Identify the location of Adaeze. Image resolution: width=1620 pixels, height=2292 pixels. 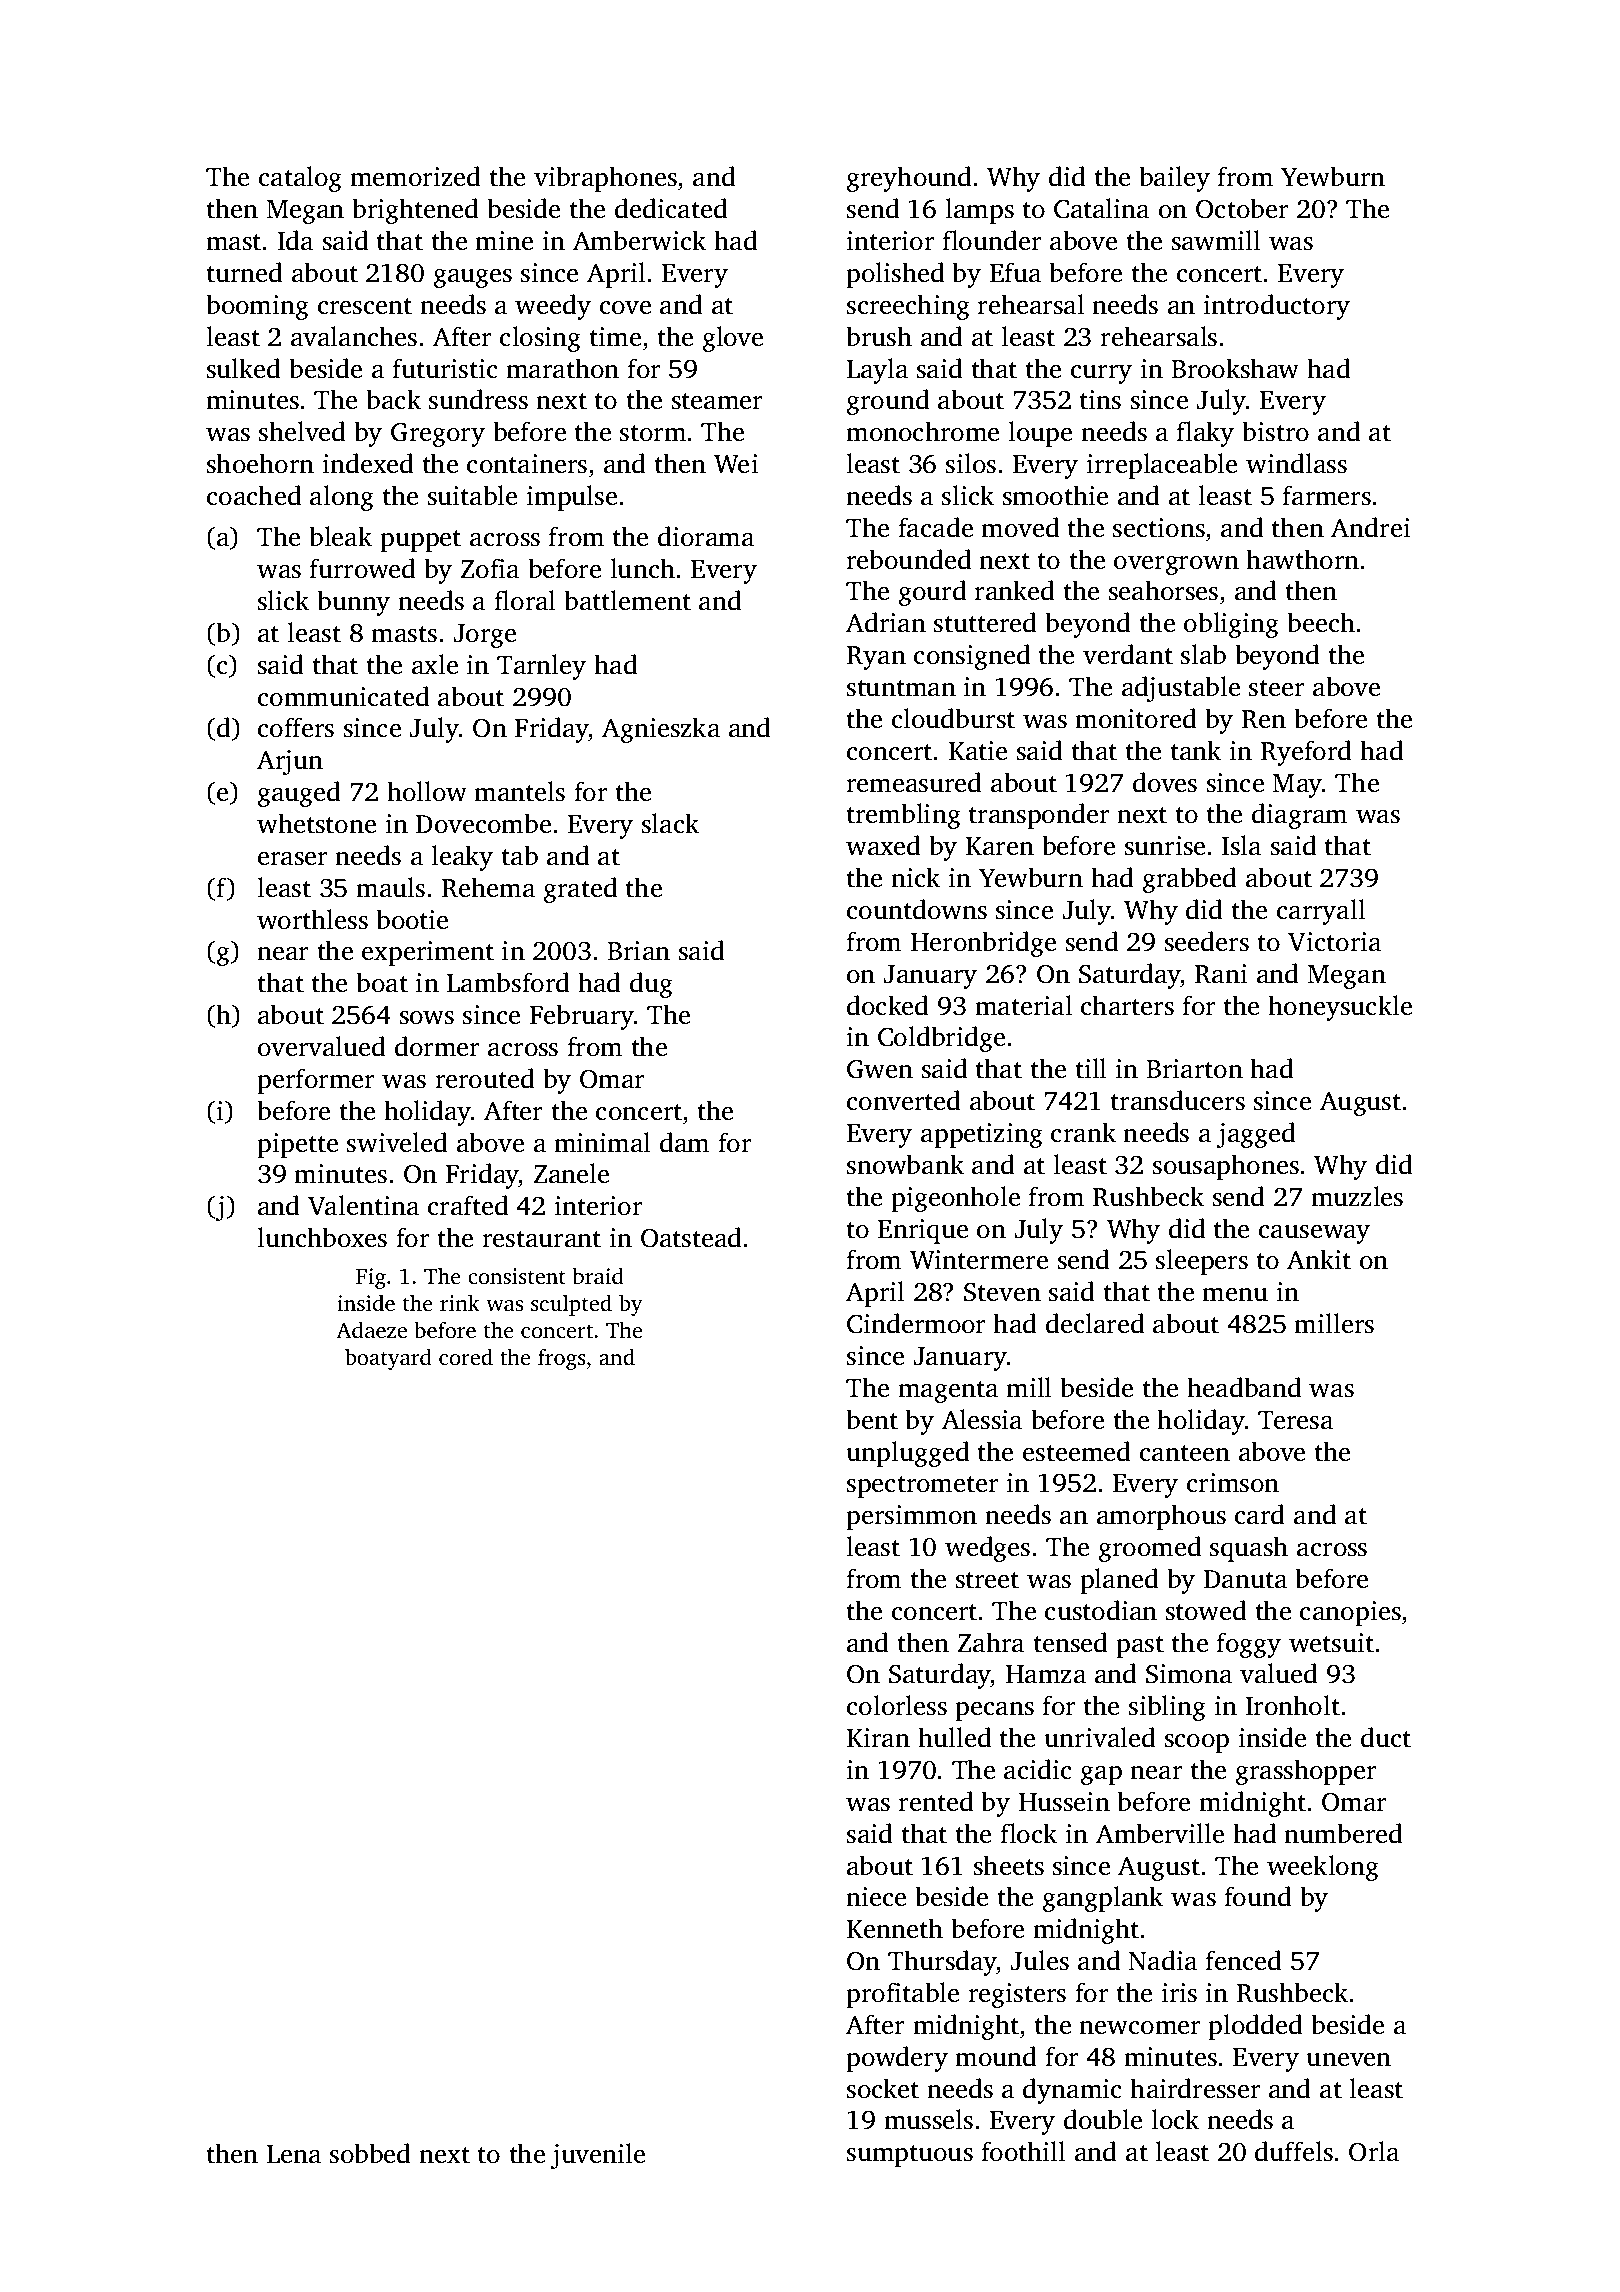
(371, 1329).
